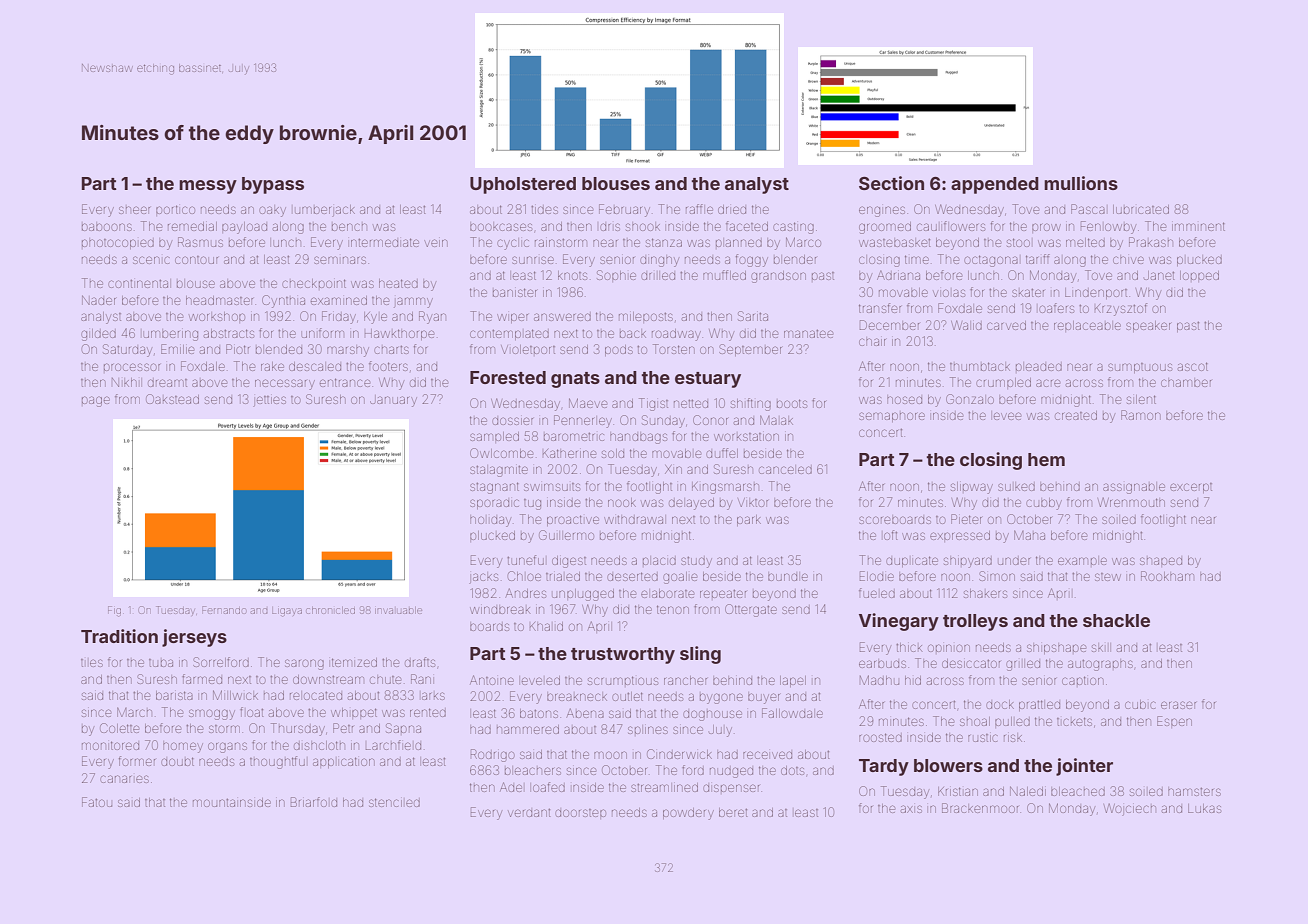  Describe the element at coordinates (314, 802) in the page. I see `Briarfold` at that location.
